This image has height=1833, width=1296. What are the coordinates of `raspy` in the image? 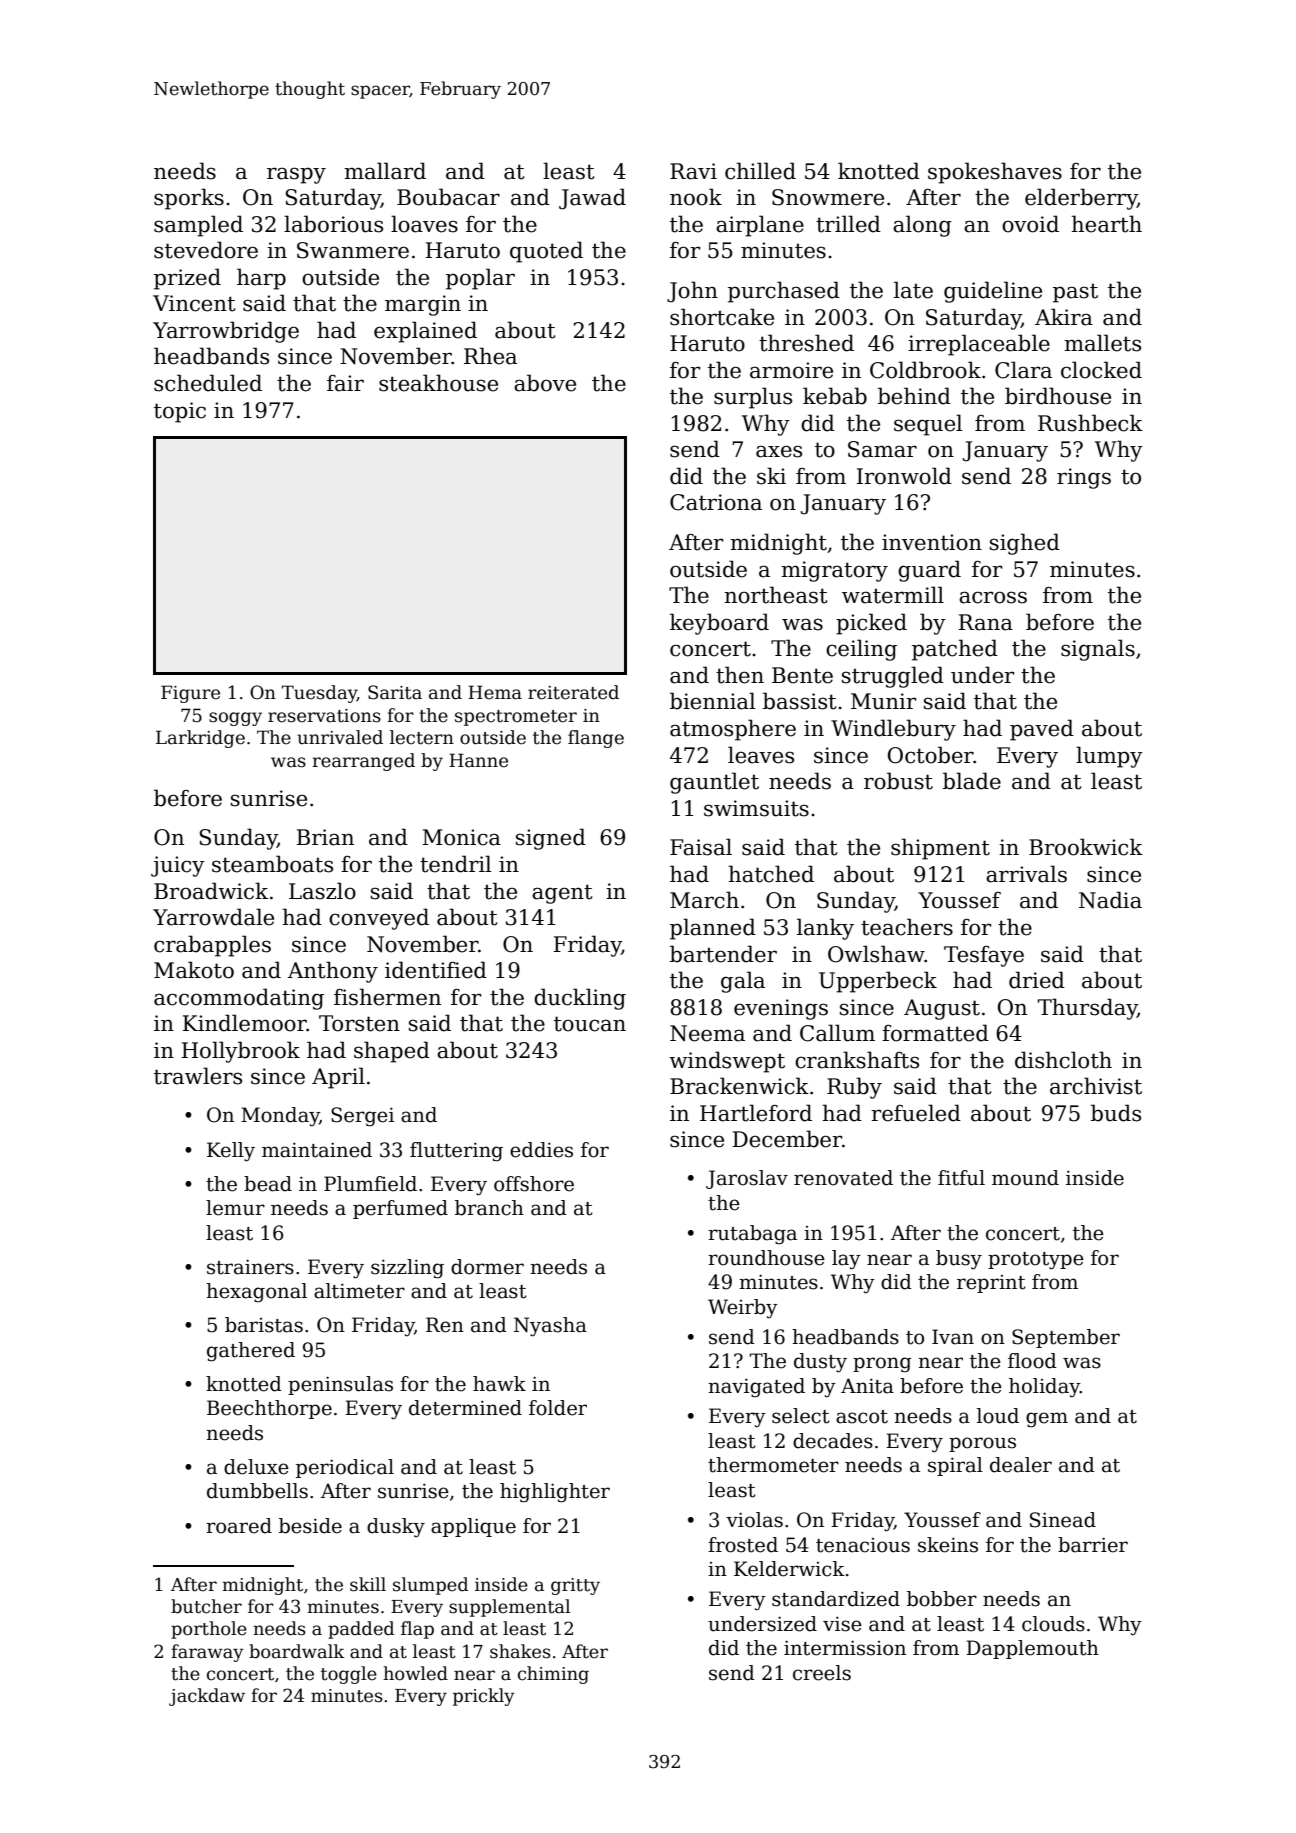 It's located at (296, 175).
